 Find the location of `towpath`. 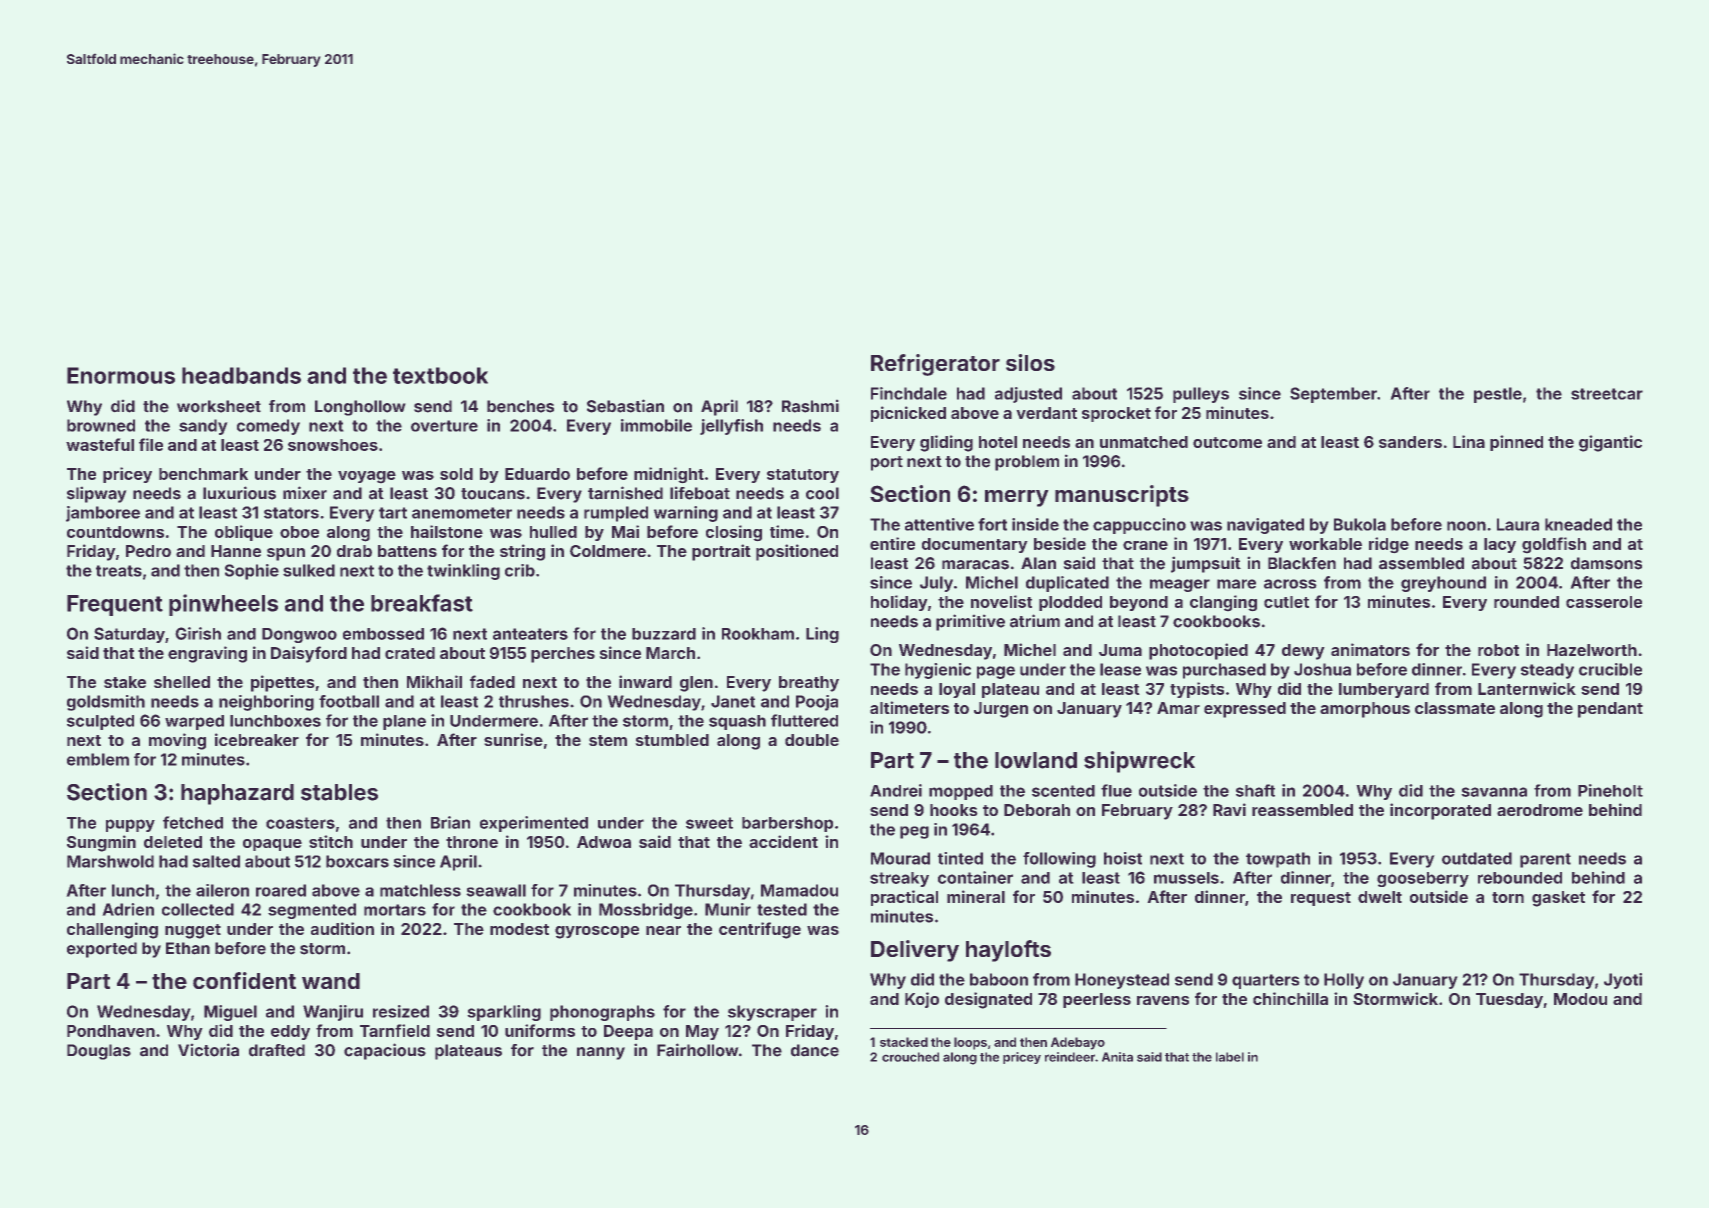

towpath is located at coordinates (1278, 860).
